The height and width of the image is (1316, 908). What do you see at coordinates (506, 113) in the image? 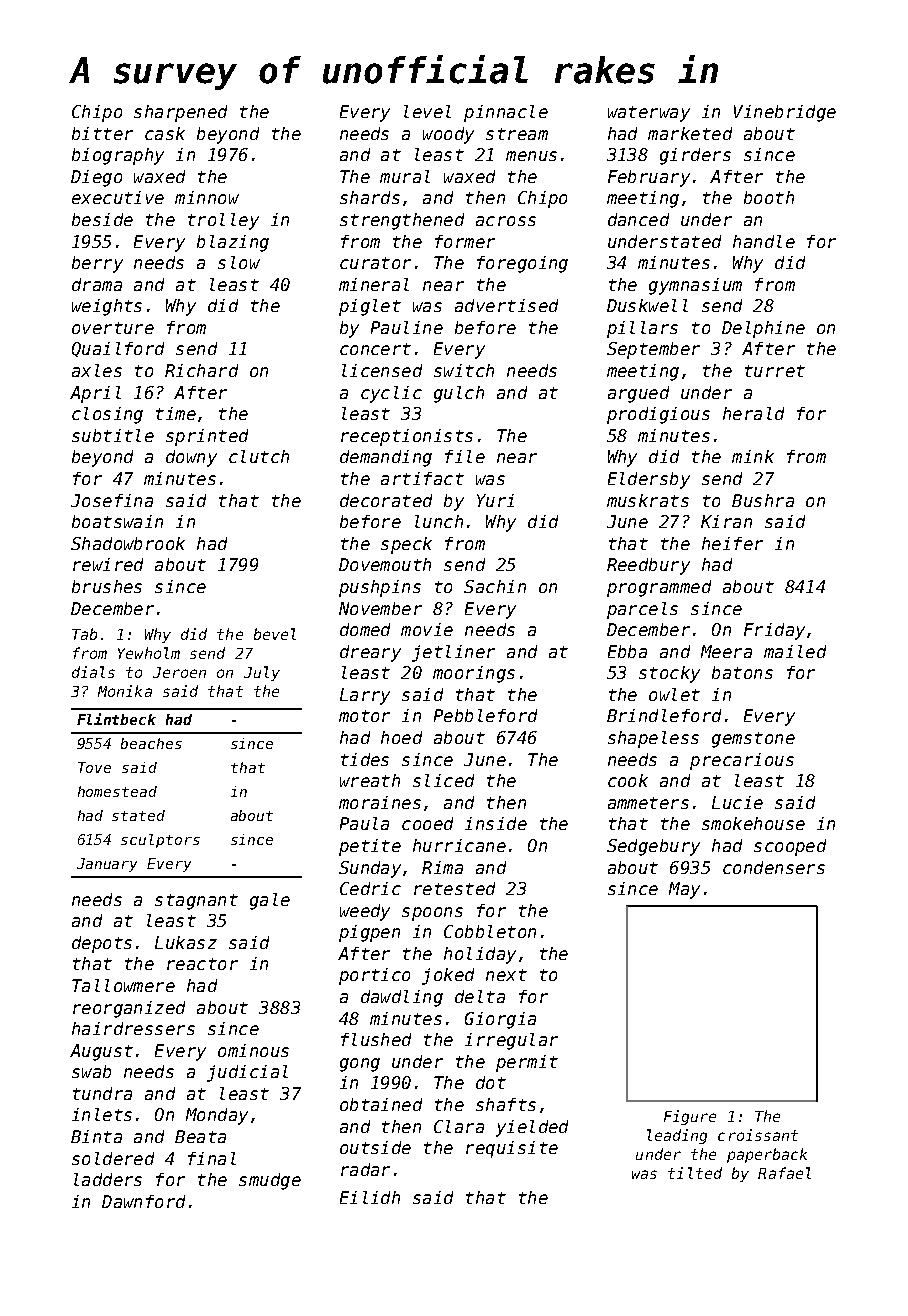
I see `pinnacle` at bounding box center [506, 113].
